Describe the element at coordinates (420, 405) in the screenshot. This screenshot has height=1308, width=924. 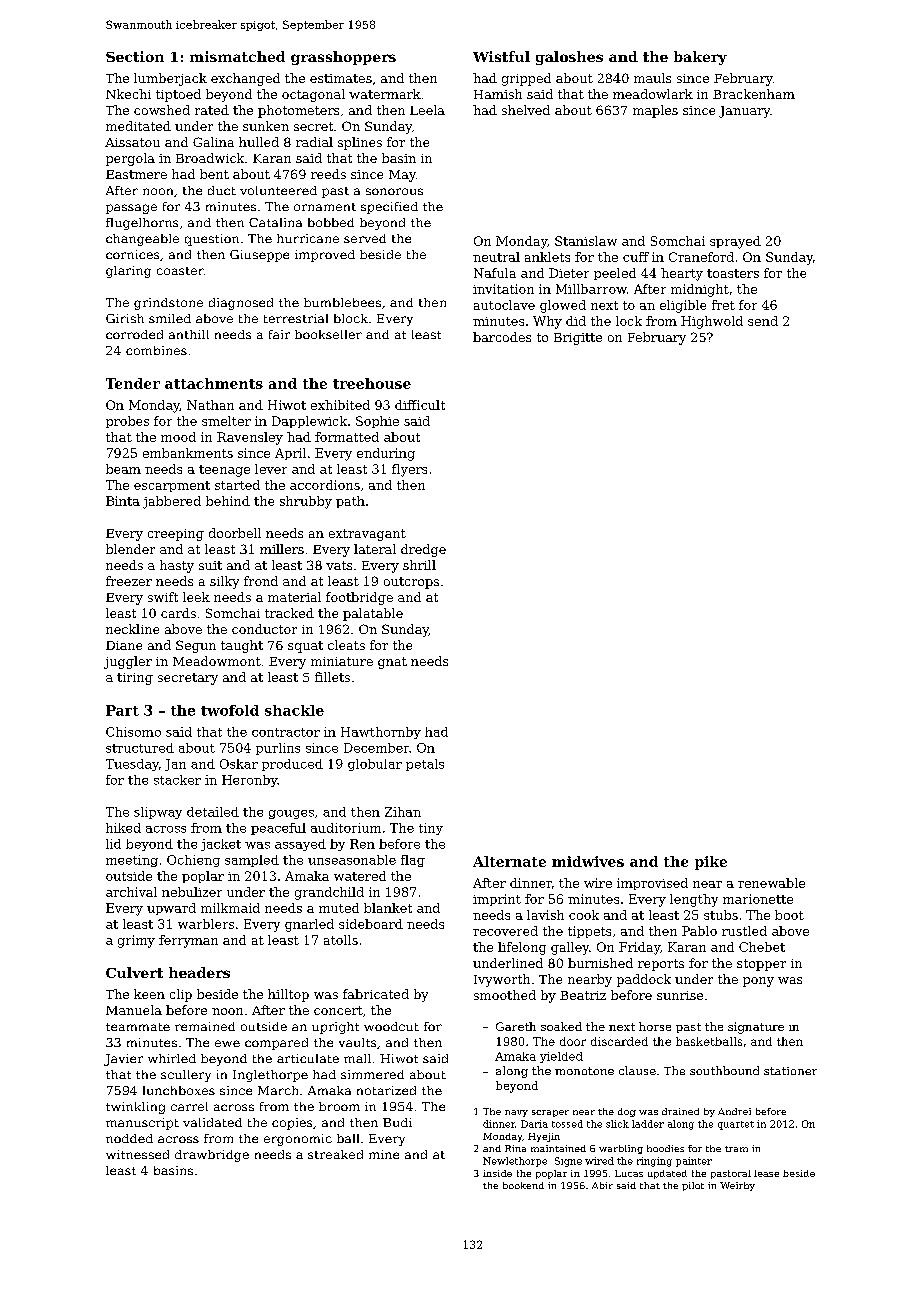
I see `difficult` at that location.
